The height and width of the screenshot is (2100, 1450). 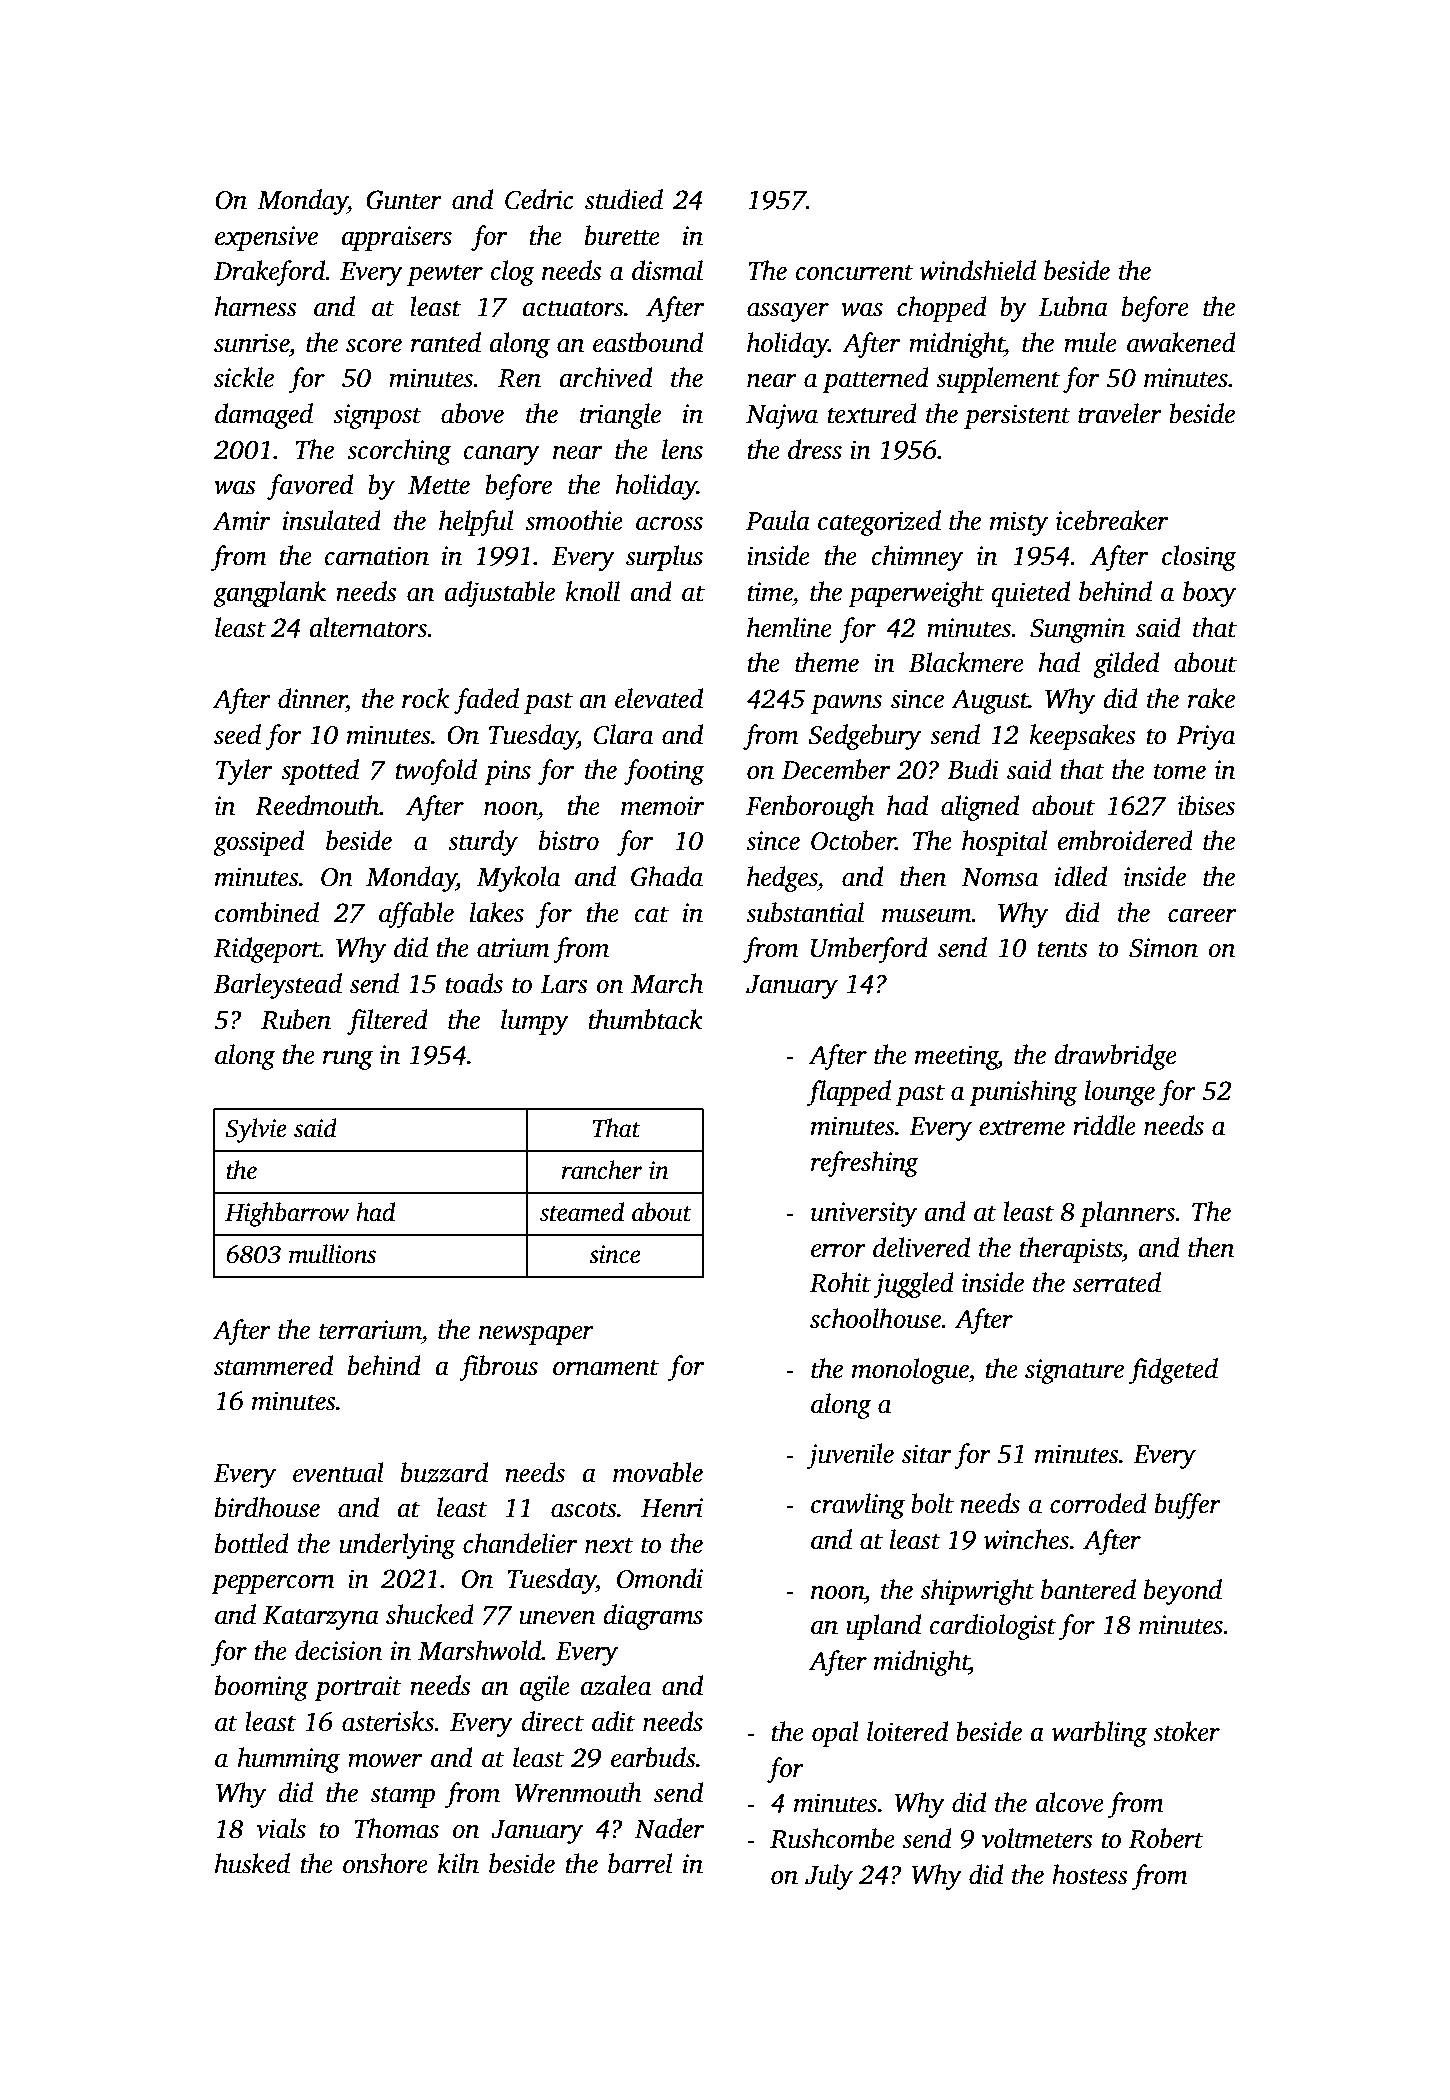 I want to click on husked, so click(x=252, y=1863).
